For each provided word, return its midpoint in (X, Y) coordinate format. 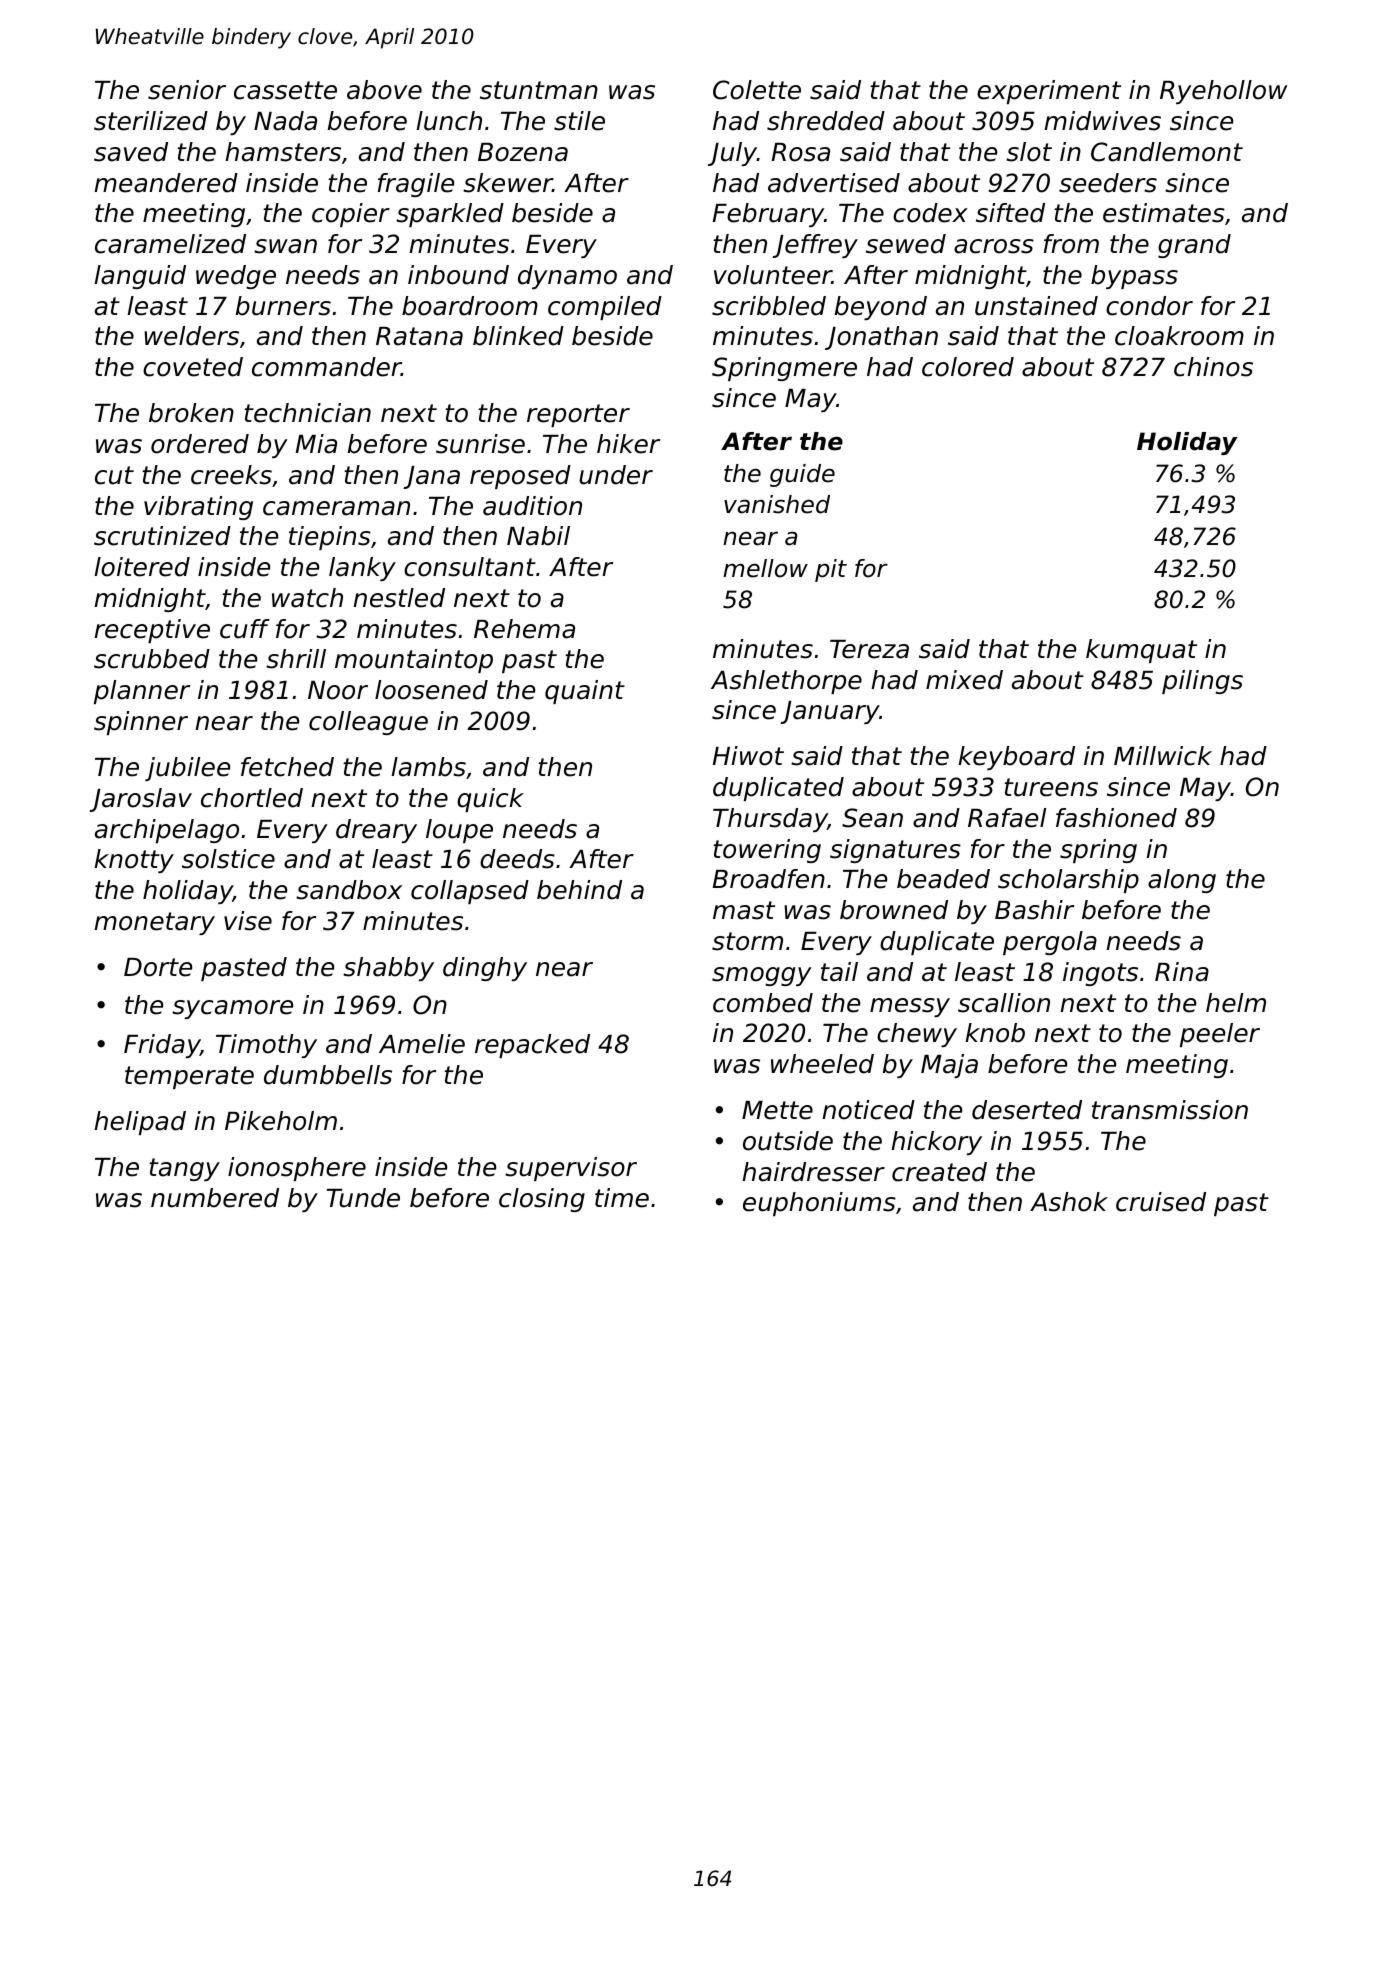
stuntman (539, 90)
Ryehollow (1223, 92)
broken (191, 413)
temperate (189, 1077)
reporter (578, 415)
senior (187, 90)
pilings (1202, 682)
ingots (1100, 974)
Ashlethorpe (786, 682)
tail (839, 972)
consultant (470, 567)
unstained (1036, 306)
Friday (162, 1046)
